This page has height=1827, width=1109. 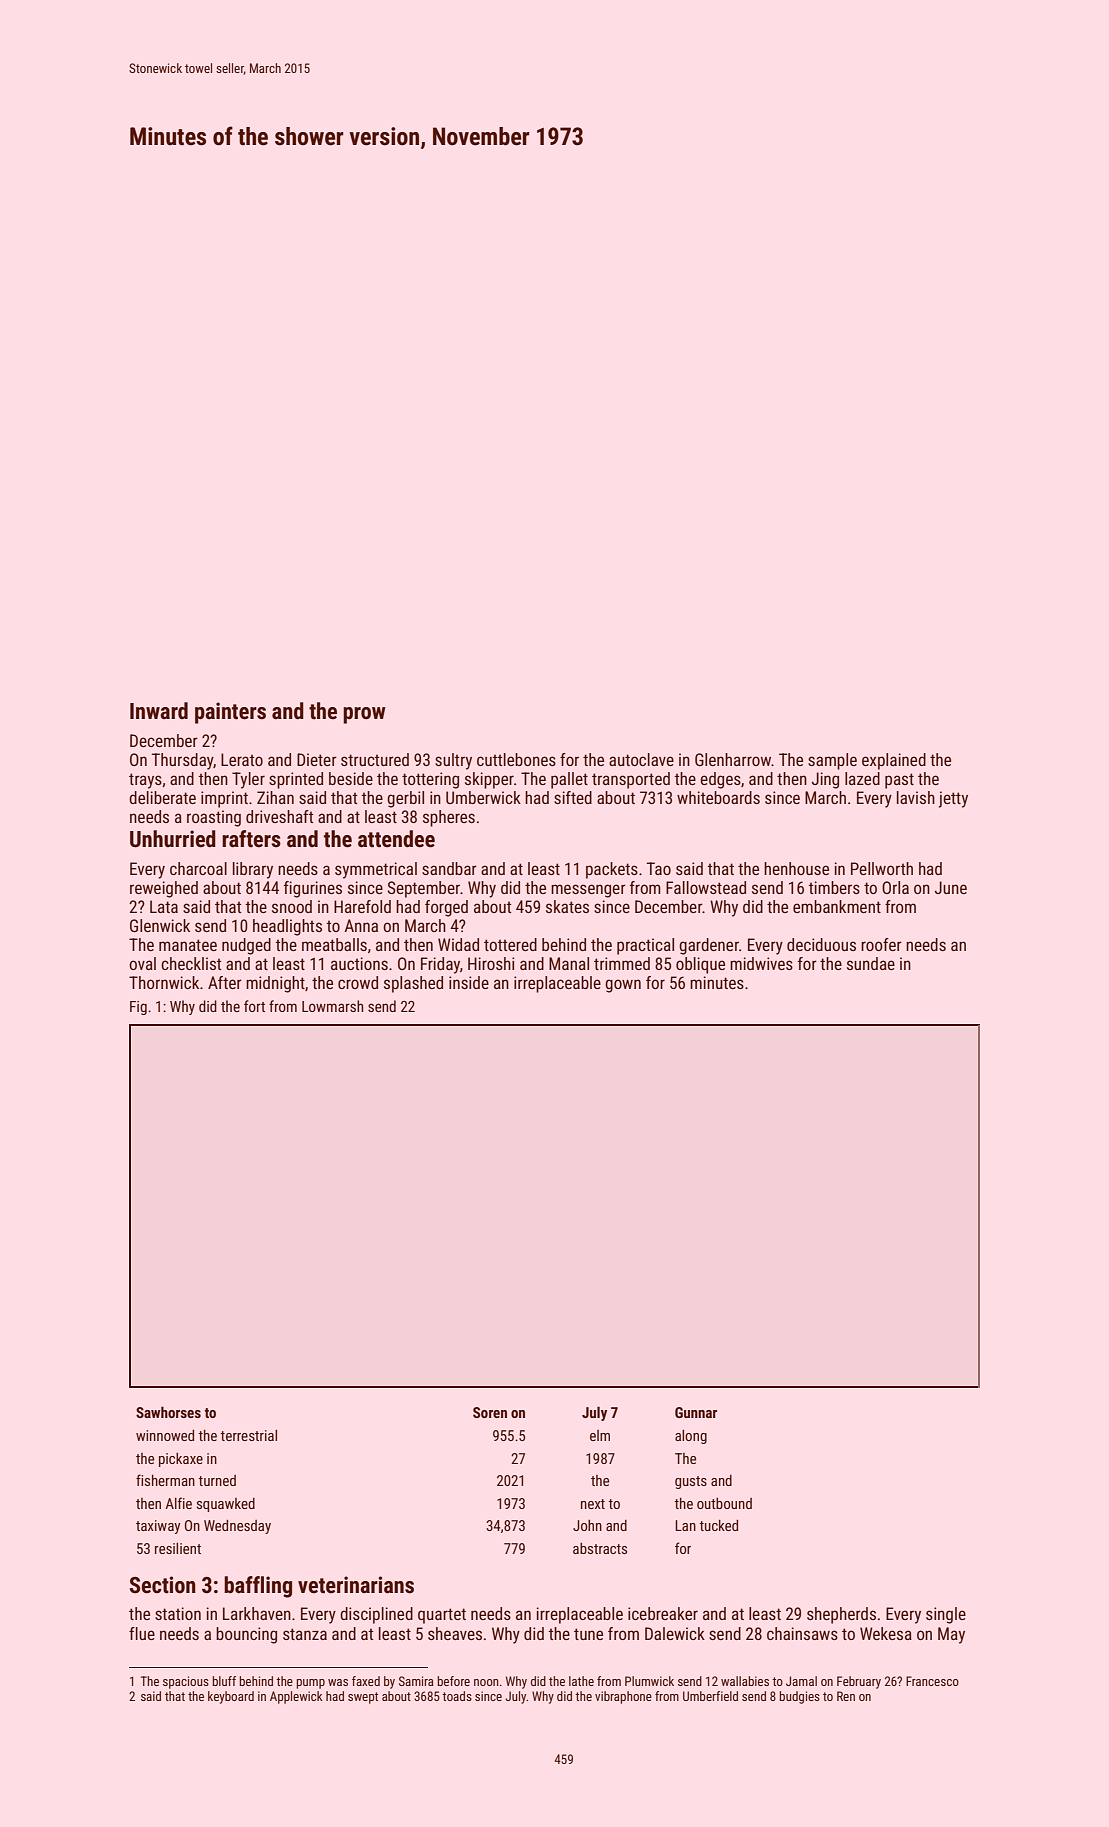 What do you see at coordinates (953, 799) in the page?
I see `jetty` at bounding box center [953, 799].
